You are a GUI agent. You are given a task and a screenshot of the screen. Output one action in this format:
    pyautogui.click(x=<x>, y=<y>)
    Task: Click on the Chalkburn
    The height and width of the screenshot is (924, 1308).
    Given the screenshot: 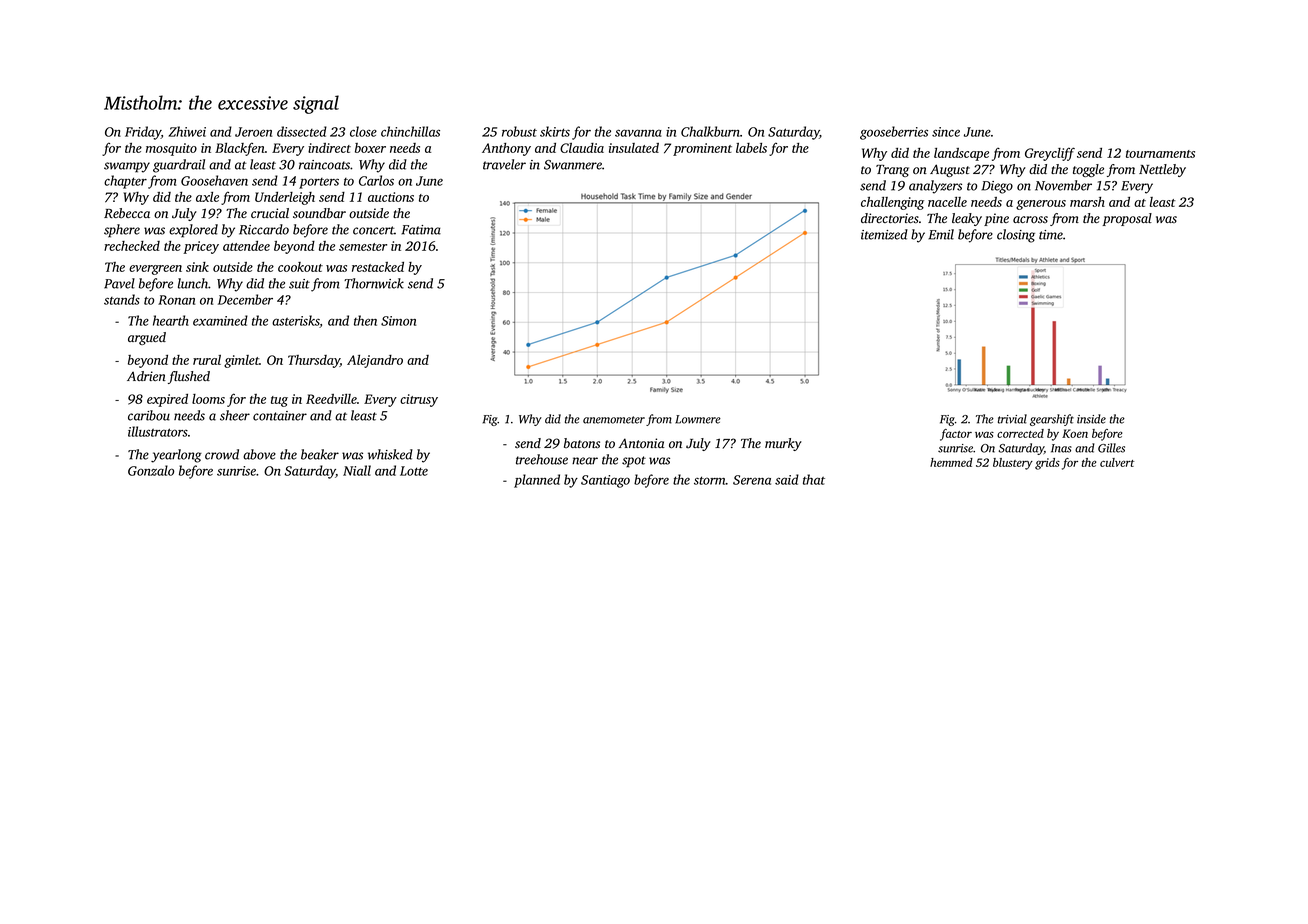 What is the action you would take?
    pyautogui.click(x=710, y=131)
